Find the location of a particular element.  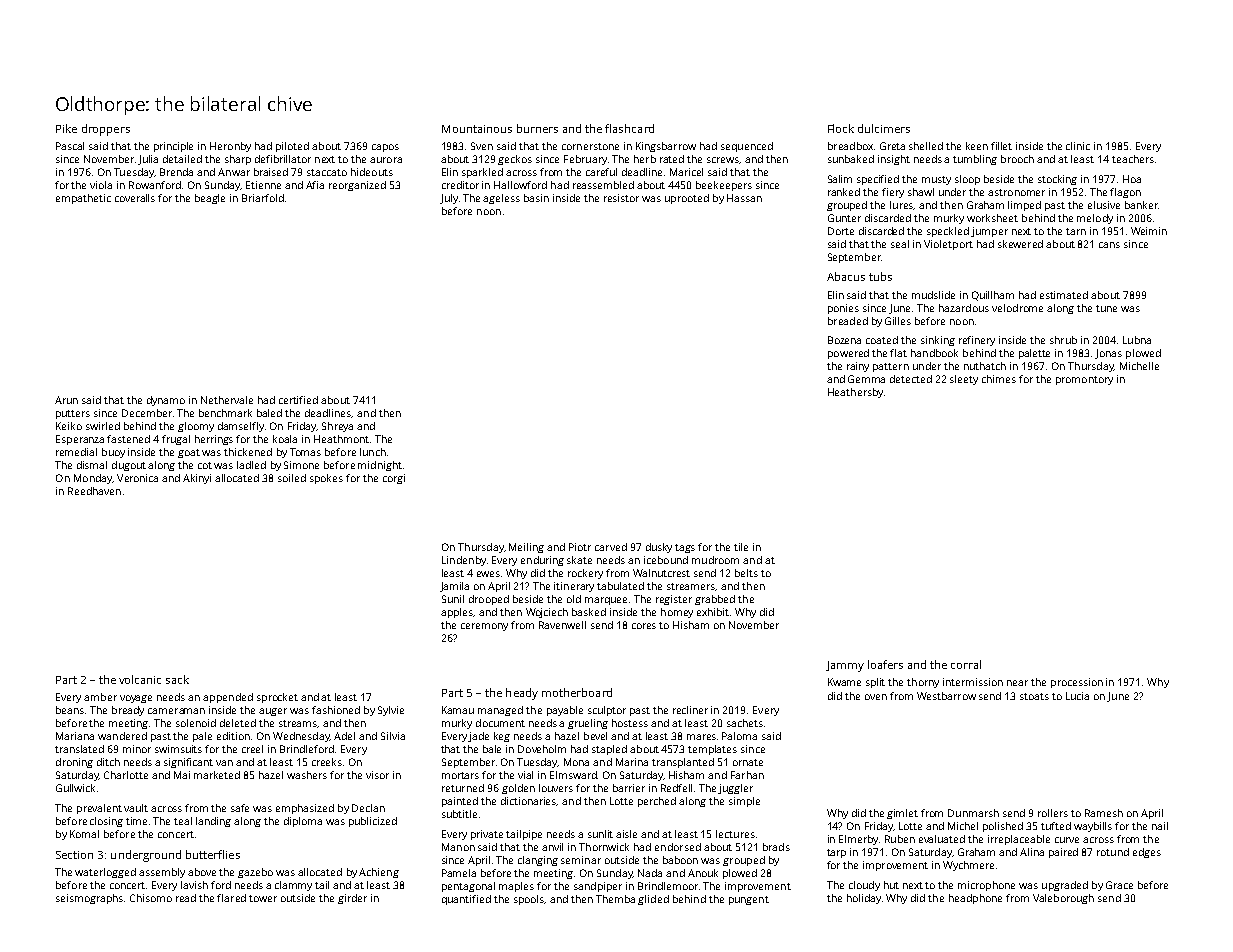

Valeborough is located at coordinates (1063, 899).
